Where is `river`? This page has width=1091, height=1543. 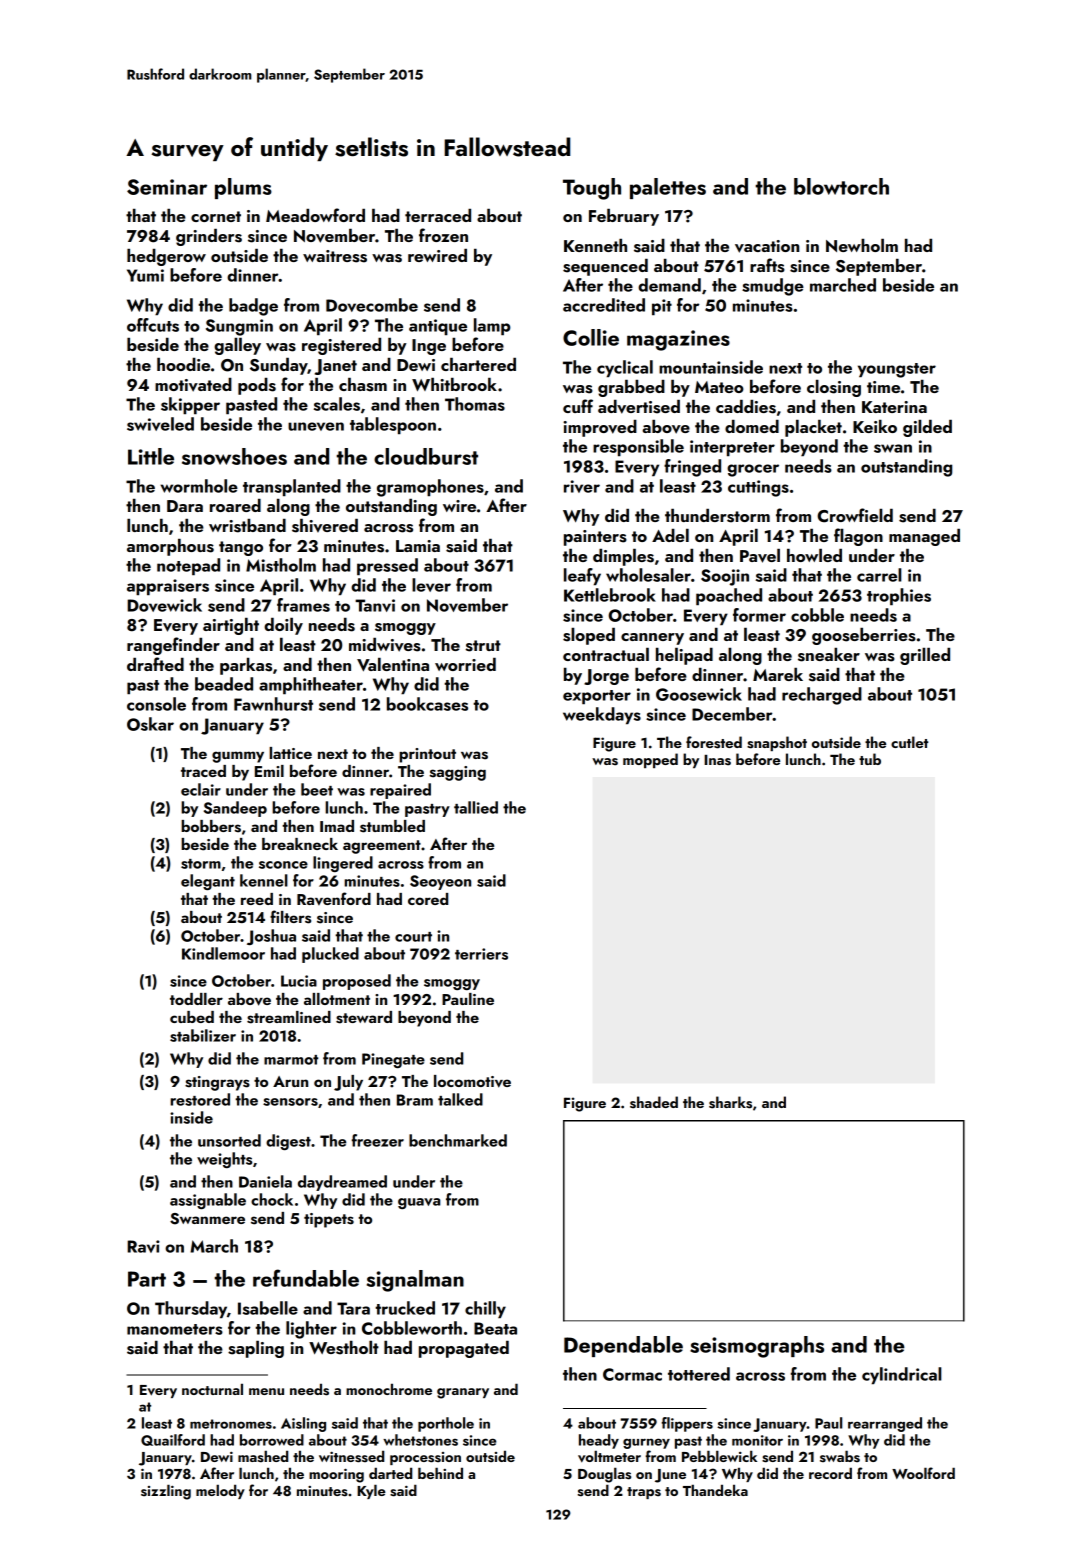 river is located at coordinates (582, 486).
